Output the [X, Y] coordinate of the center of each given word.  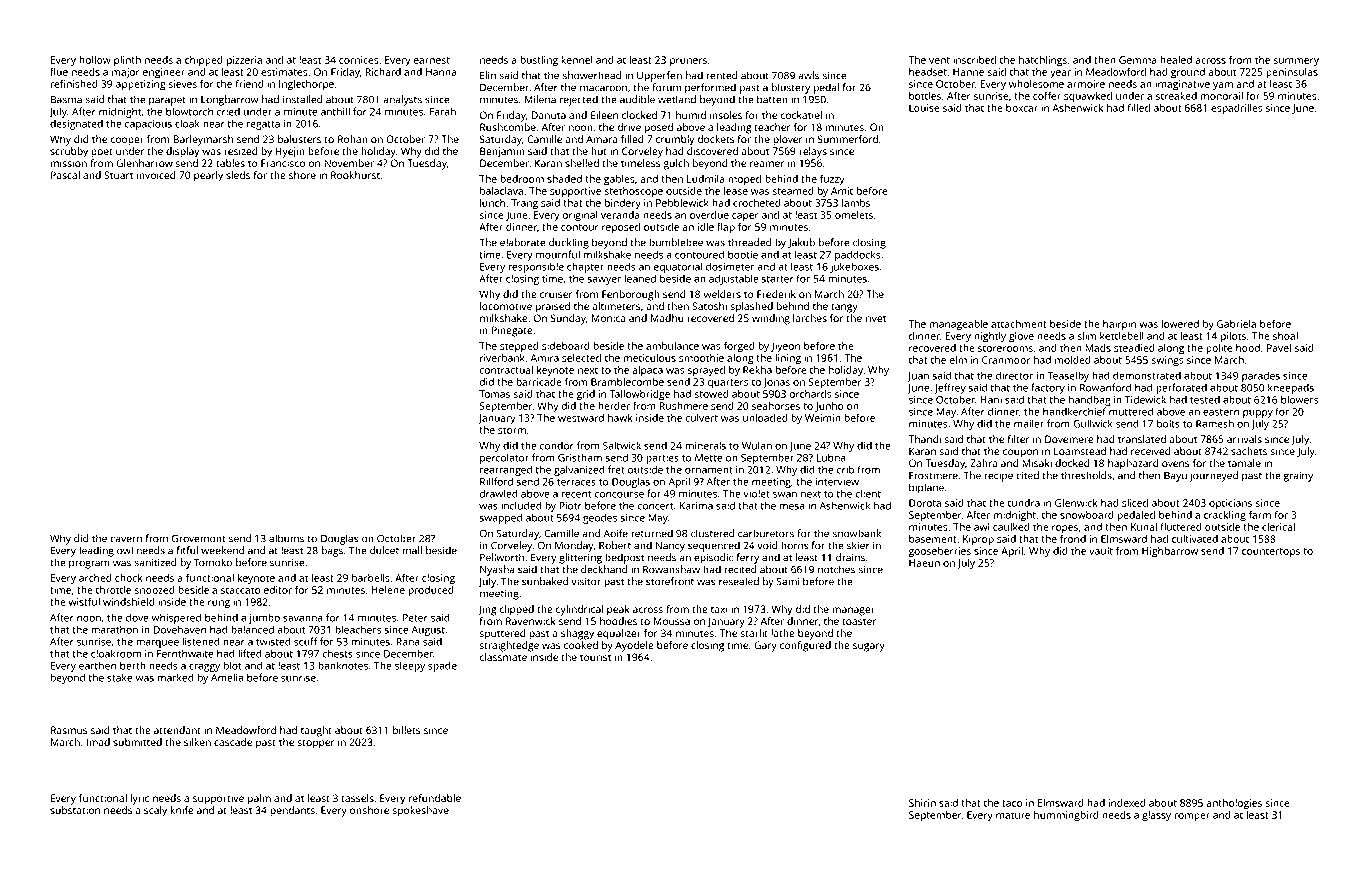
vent [939, 60]
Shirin [922, 803]
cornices [358, 60]
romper [1192, 817]
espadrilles [1237, 109]
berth [133, 665]
